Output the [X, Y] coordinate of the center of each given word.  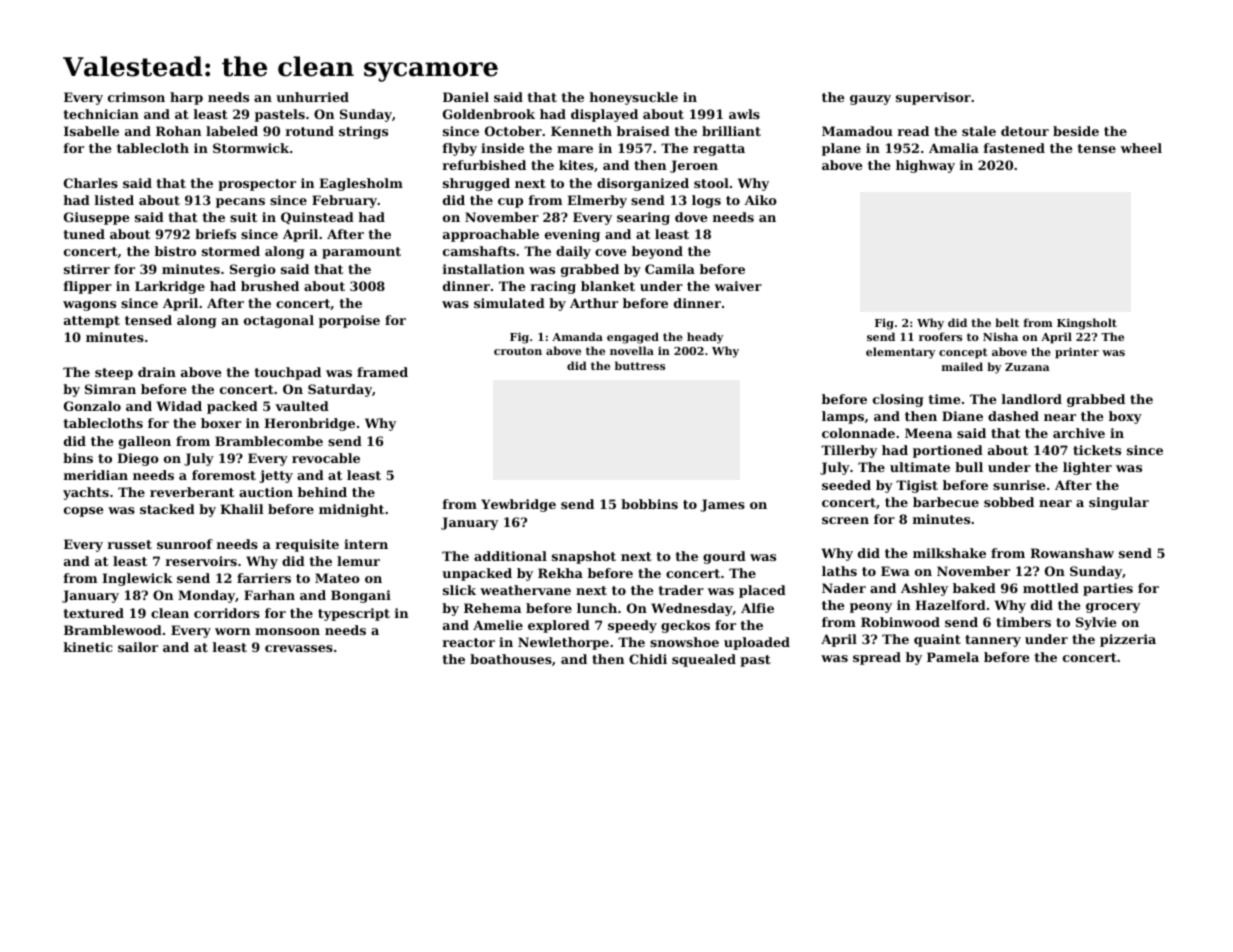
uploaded [757, 643]
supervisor [933, 98]
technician [101, 114]
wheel [1141, 148]
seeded [846, 485]
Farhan [269, 595]
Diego [138, 459]
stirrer [87, 269]
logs [706, 201]
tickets [1097, 450]
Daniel [466, 97]
